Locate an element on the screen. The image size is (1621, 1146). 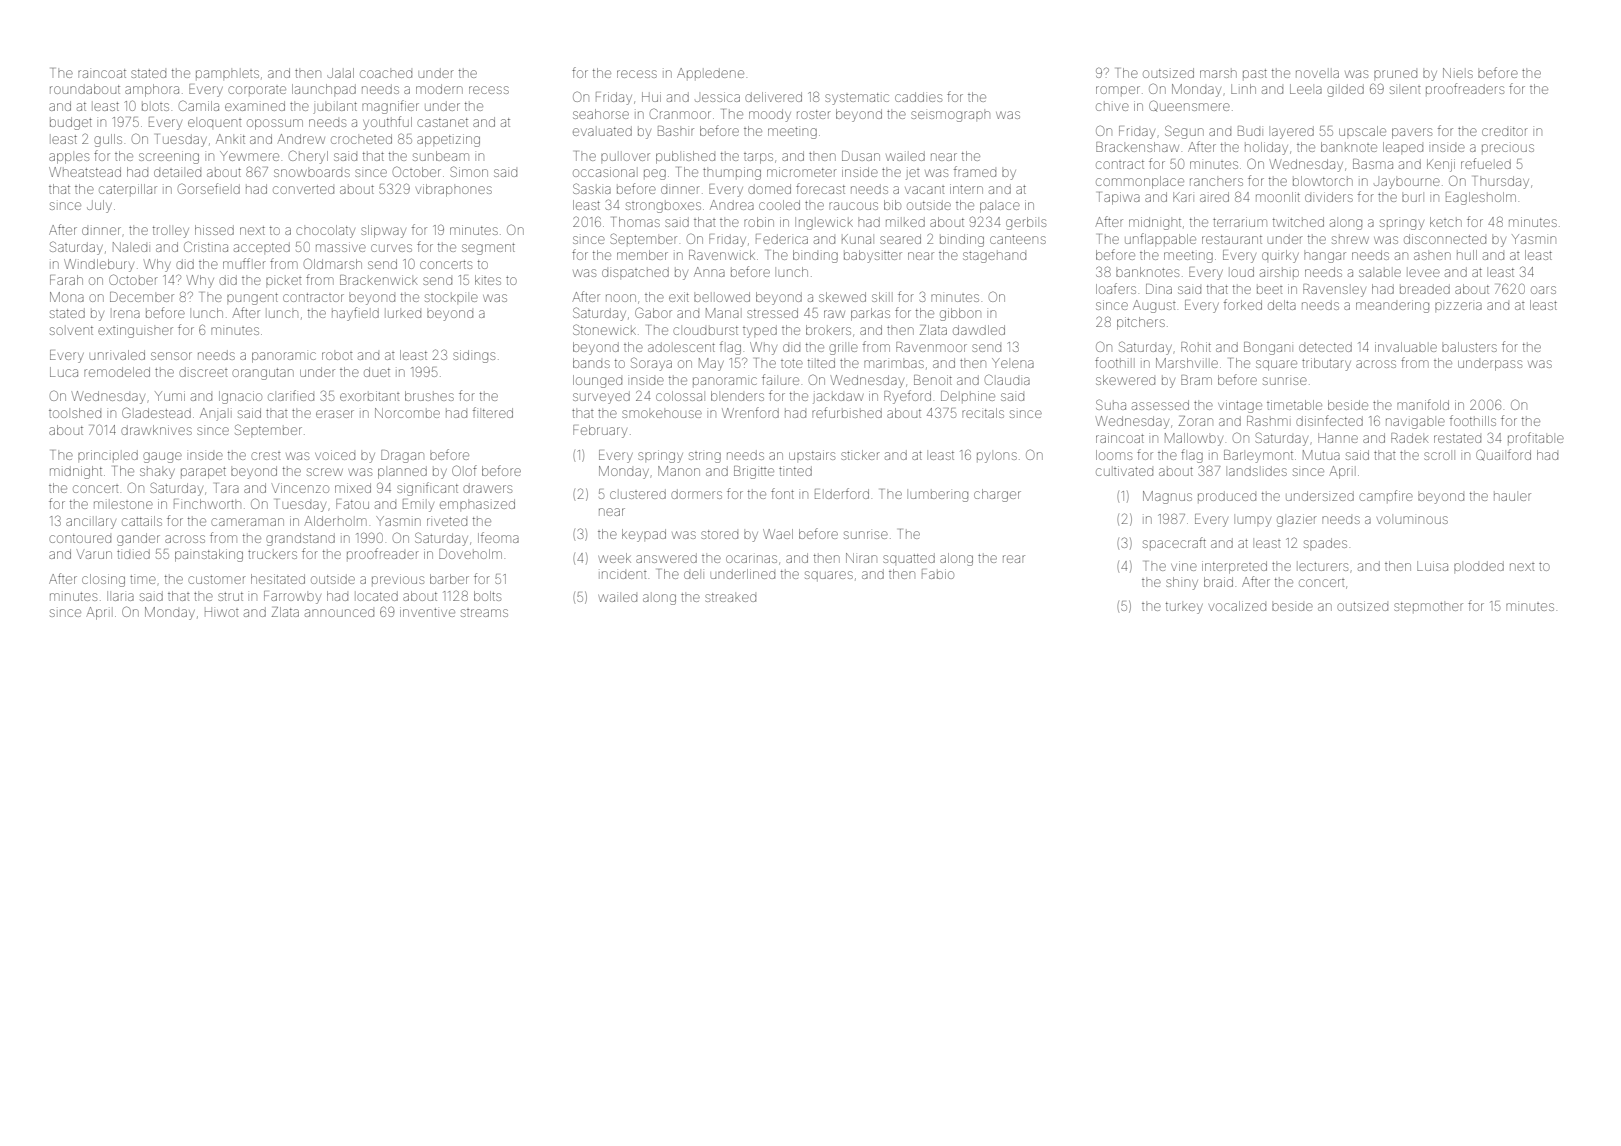
pamphlets is located at coordinates (227, 74).
